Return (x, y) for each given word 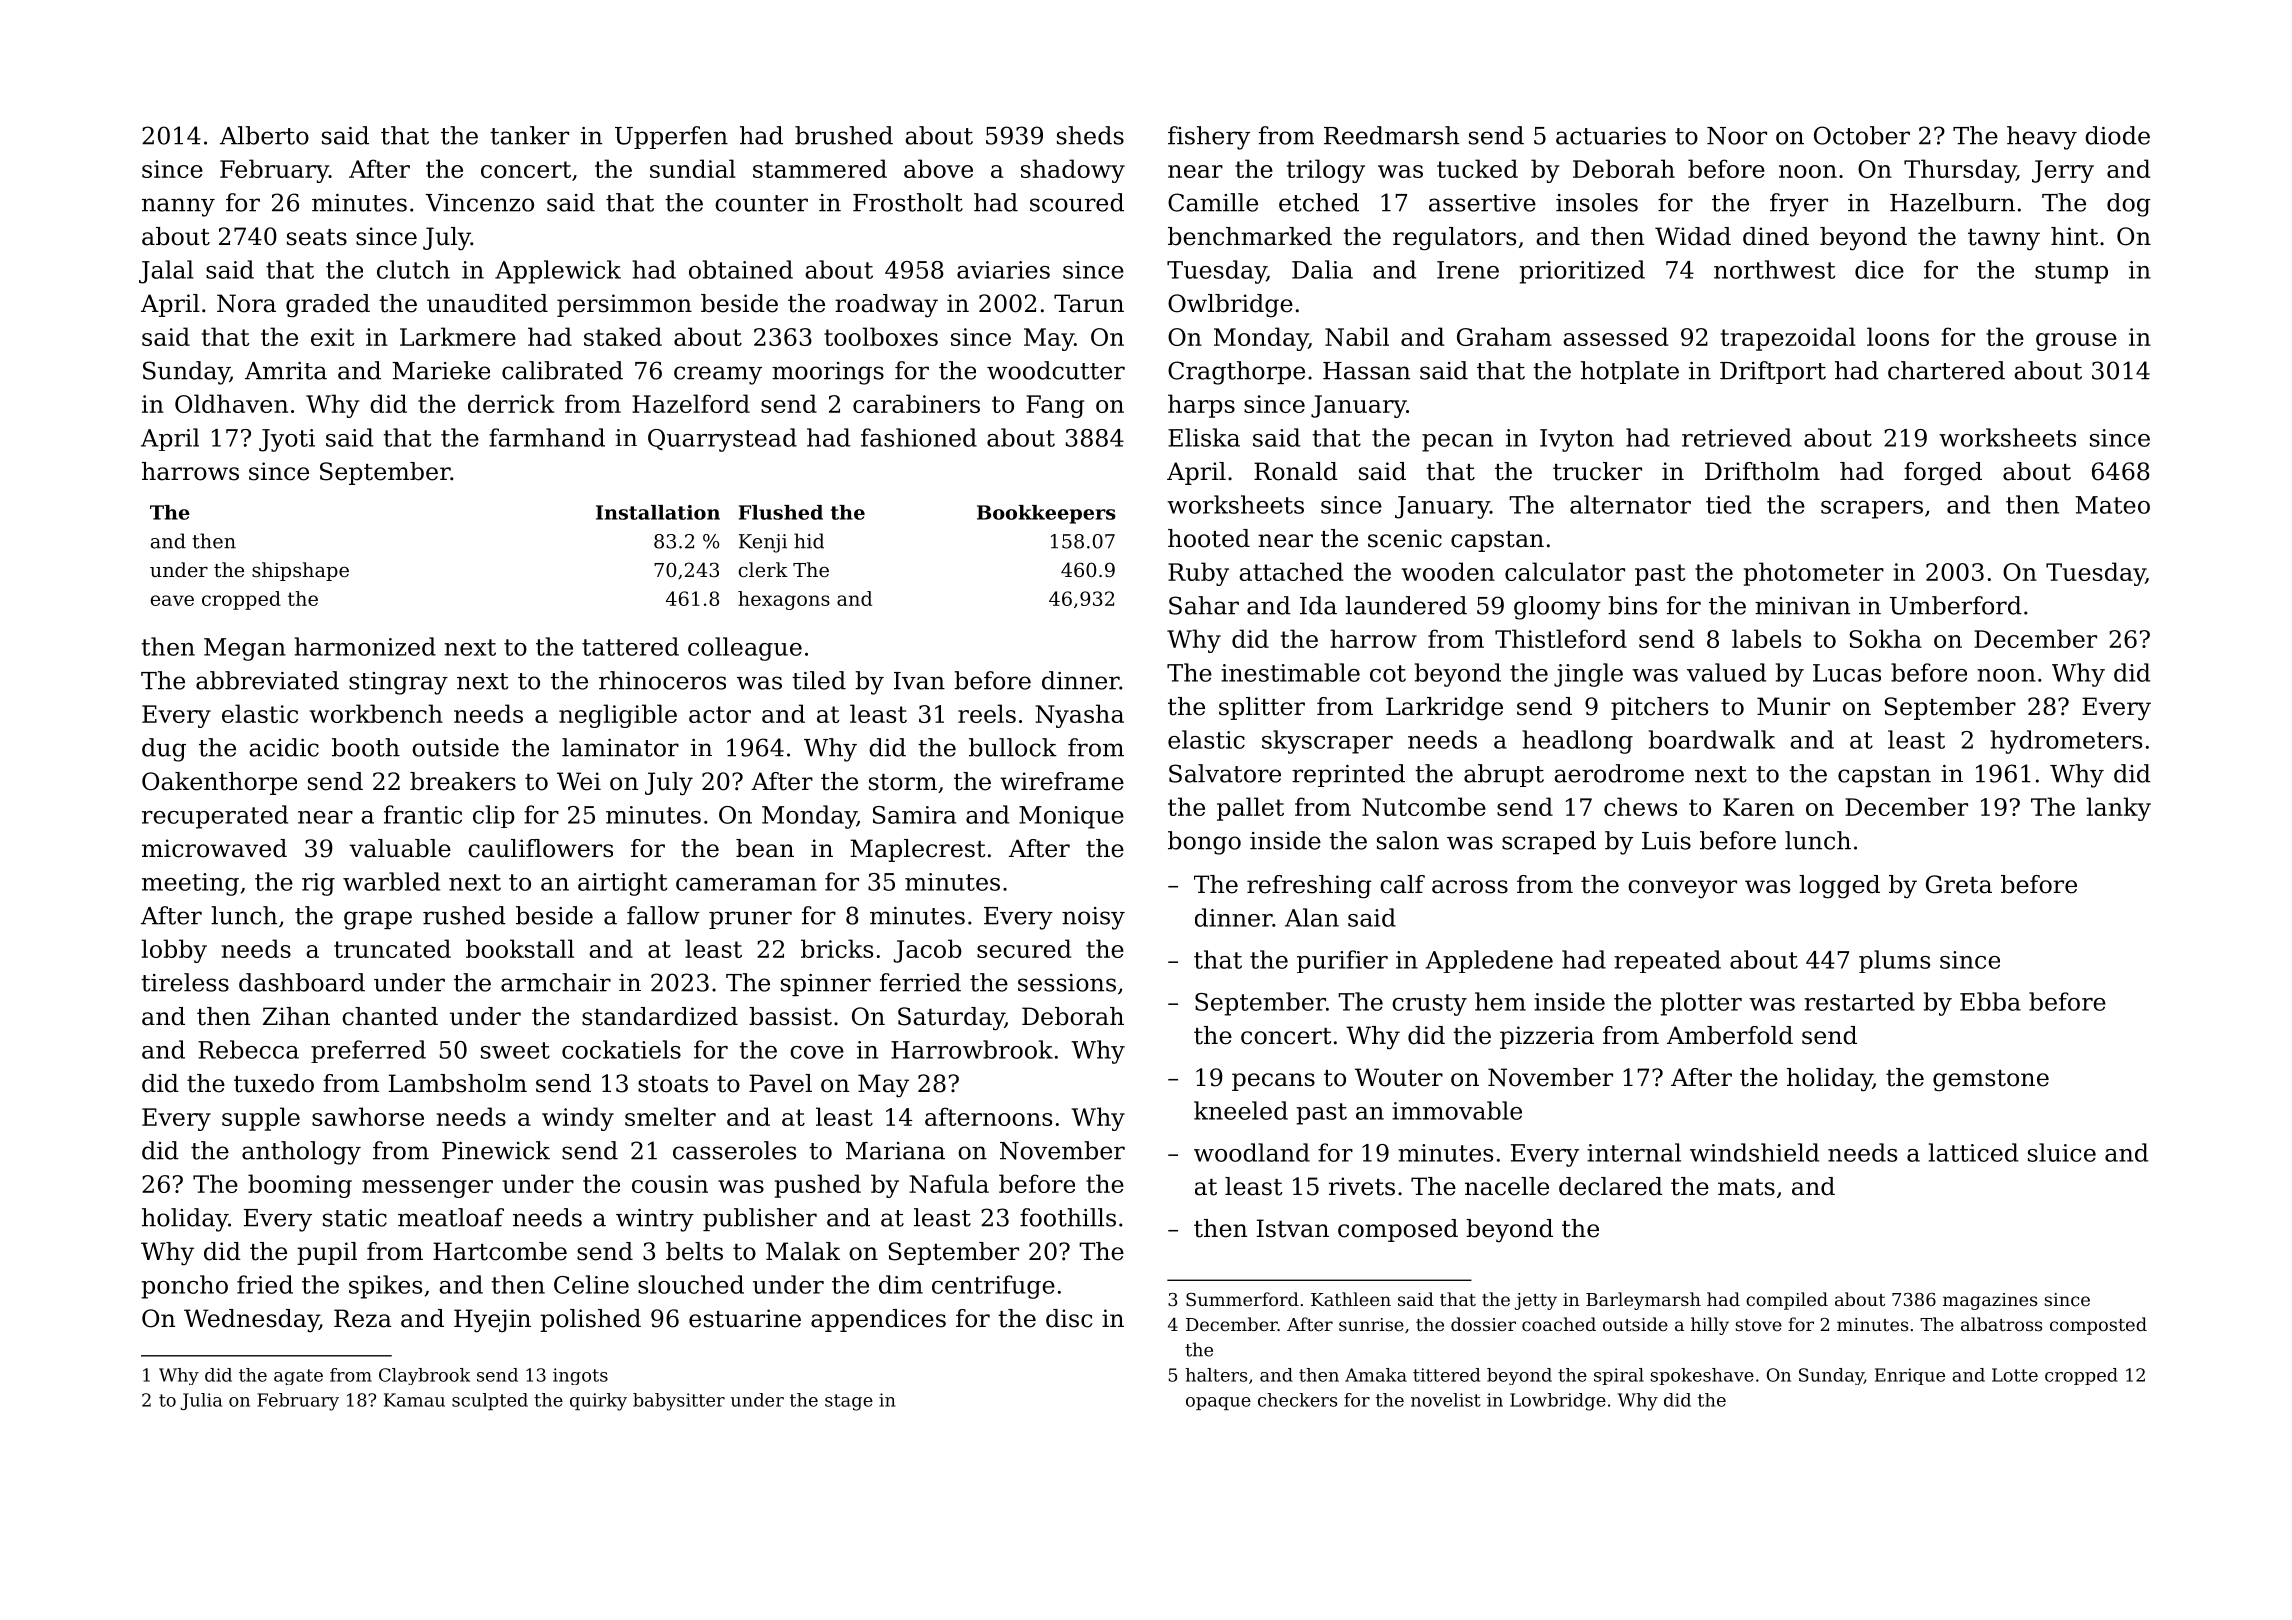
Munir (1793, 706)
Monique (1071, 817)
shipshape (300, 571)
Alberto (264, 135)
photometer (1814, 574)
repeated (1667, 961)
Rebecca (248, 1049)
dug (164, 750)
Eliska (1204, 437)
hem (1500, 1001)
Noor (1737, 136)
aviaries (1003, 270)
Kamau (414, 1400)
